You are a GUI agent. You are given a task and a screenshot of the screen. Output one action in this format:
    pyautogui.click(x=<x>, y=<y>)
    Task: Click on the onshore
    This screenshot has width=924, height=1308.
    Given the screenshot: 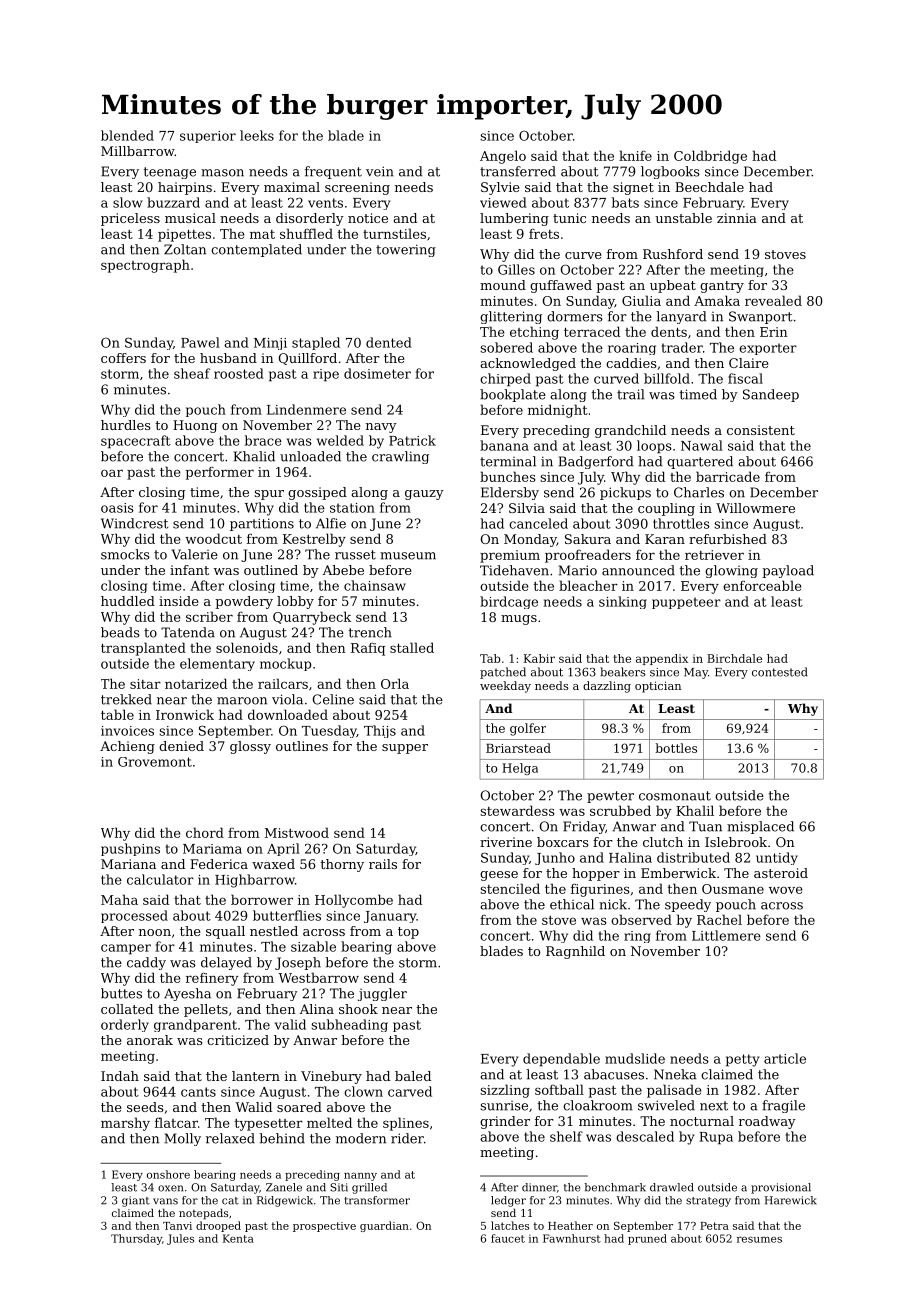 What is the action you would take?
    pyautogui.click(x=168, y=1174)
